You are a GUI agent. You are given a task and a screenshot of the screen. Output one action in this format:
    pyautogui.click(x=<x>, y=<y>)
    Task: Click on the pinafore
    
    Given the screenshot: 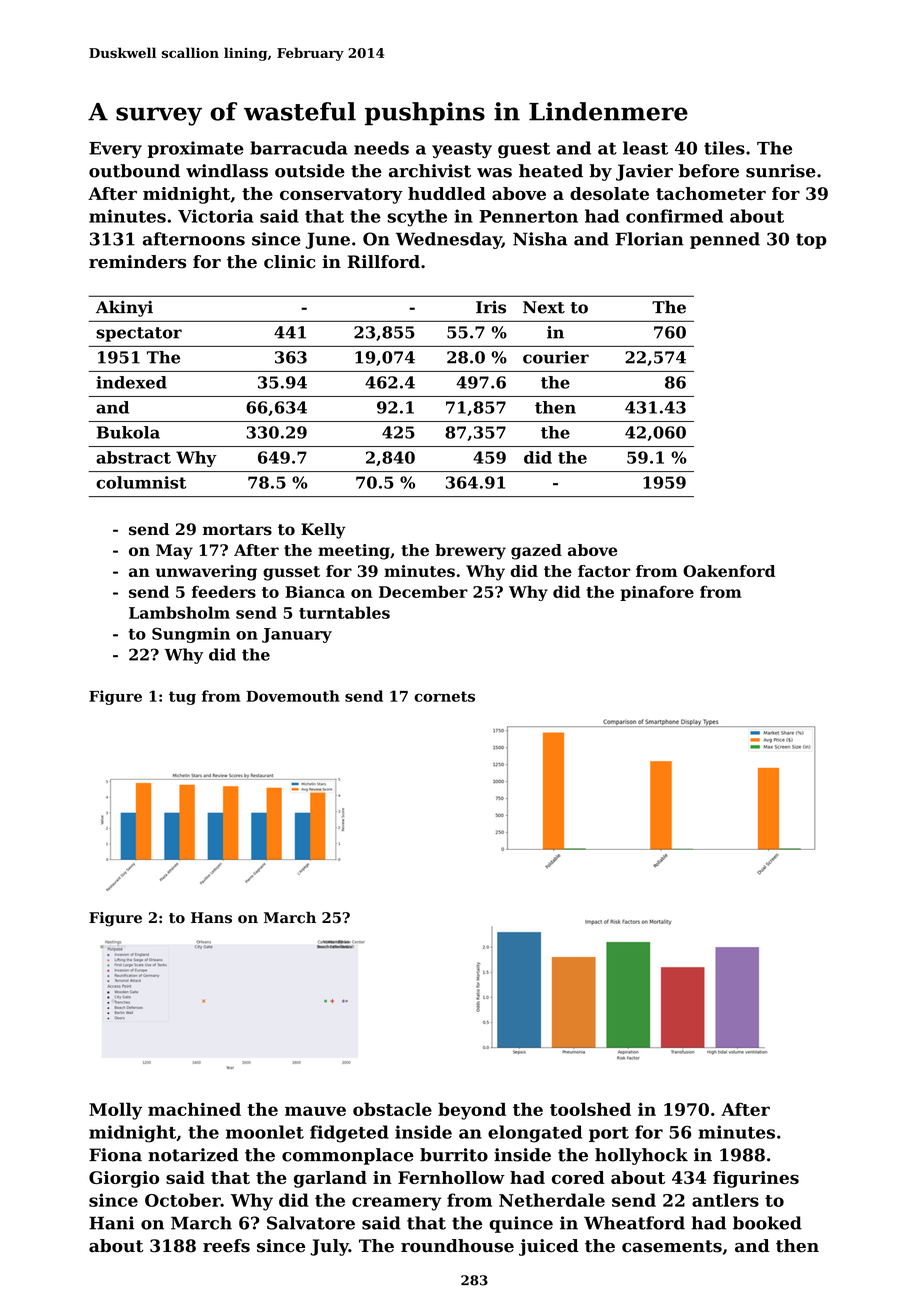 What is the action you would take?
    pyautogui.click(x=657, y=593)
